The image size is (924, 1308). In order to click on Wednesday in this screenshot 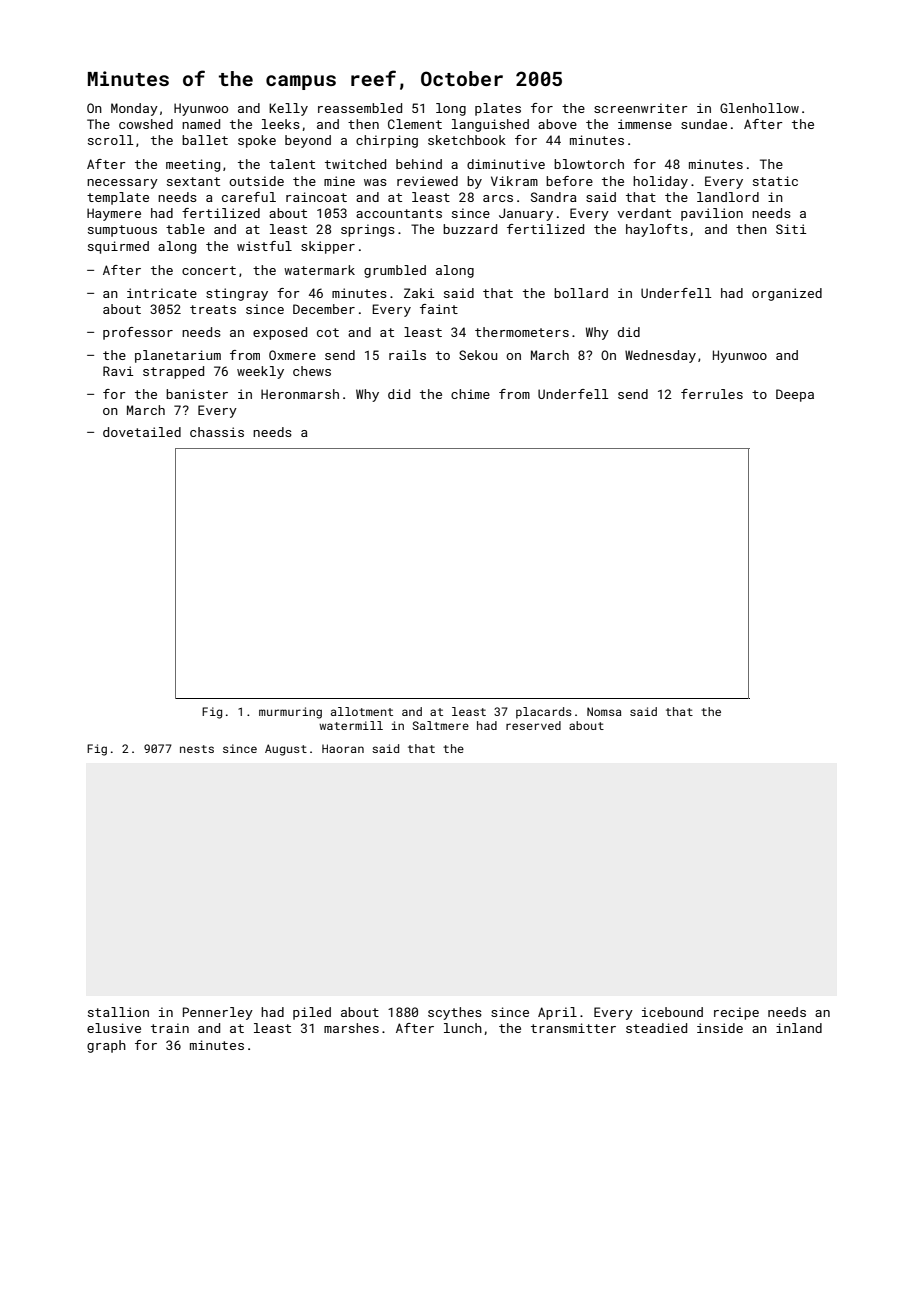, I will do `click(660, 356)`.
